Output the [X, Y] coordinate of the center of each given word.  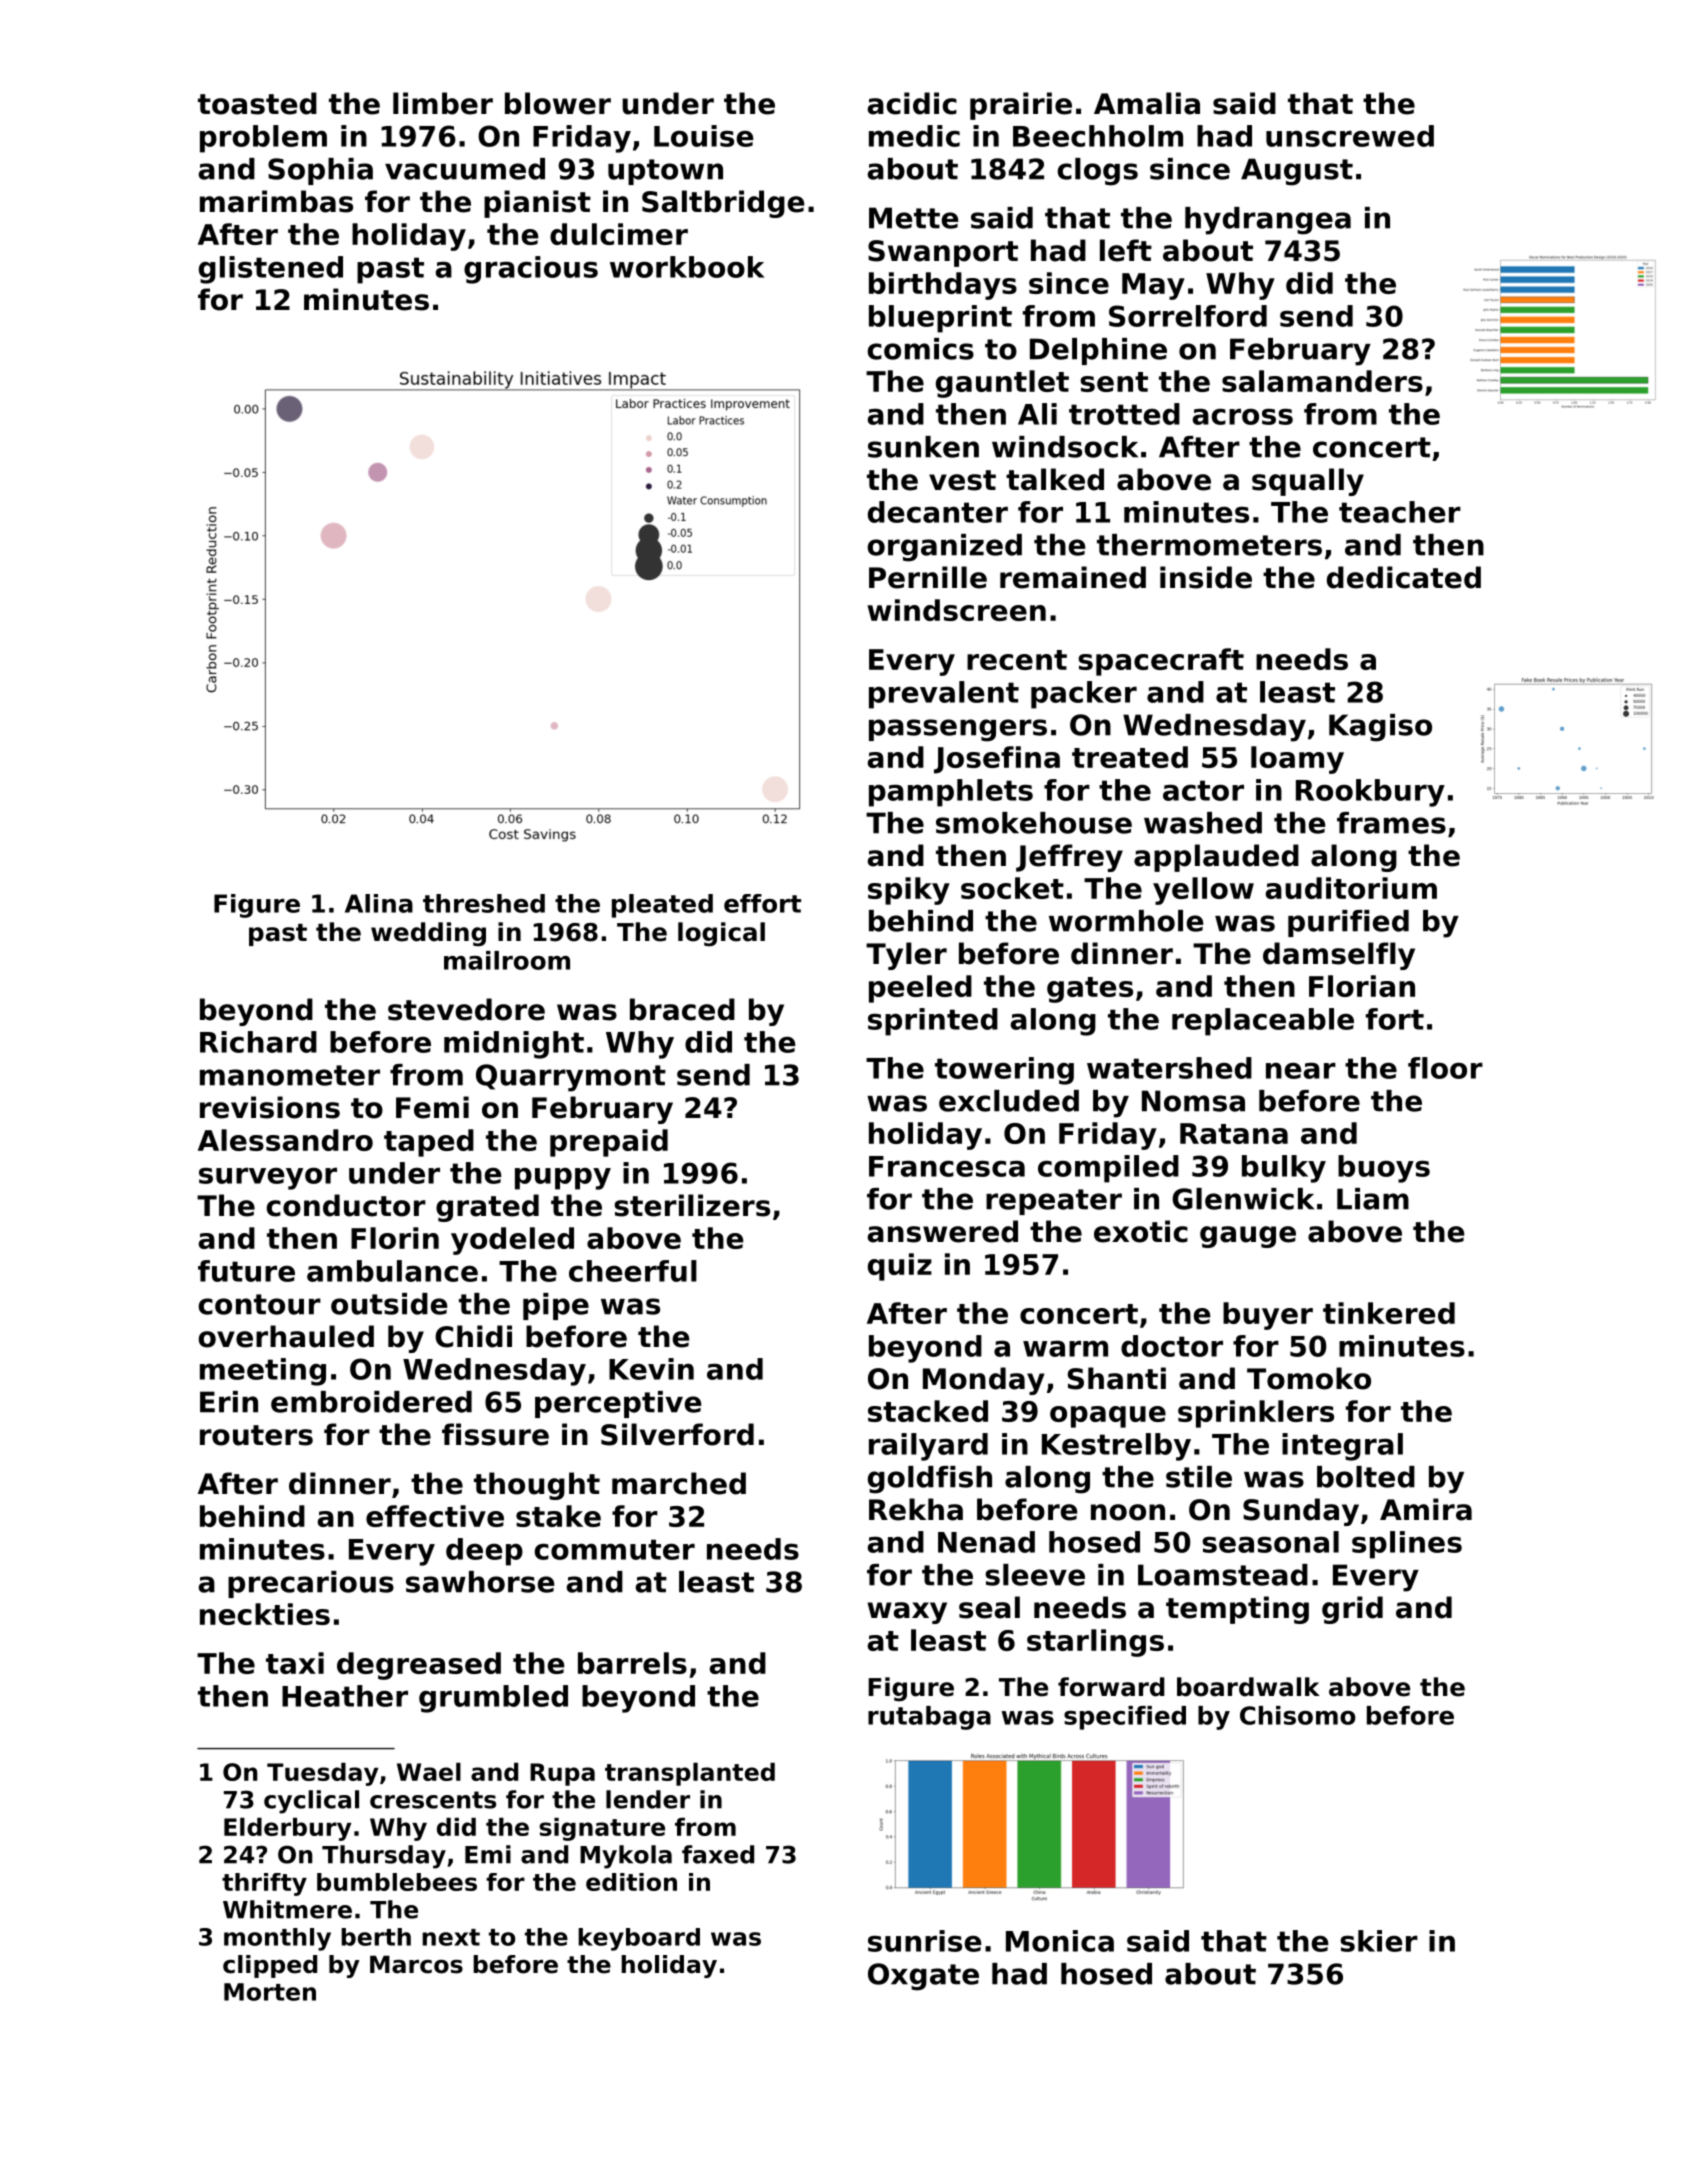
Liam [1373, 1199]
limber [443, 103]
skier [1379, 1941]
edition [631, 1882]
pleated [662, 906]
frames [1391, 823]
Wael [429, 1772]
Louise [704, 136]
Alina [379, 903]
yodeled [512, 1241]
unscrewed [1350, 136]
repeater [1054, 1202]
